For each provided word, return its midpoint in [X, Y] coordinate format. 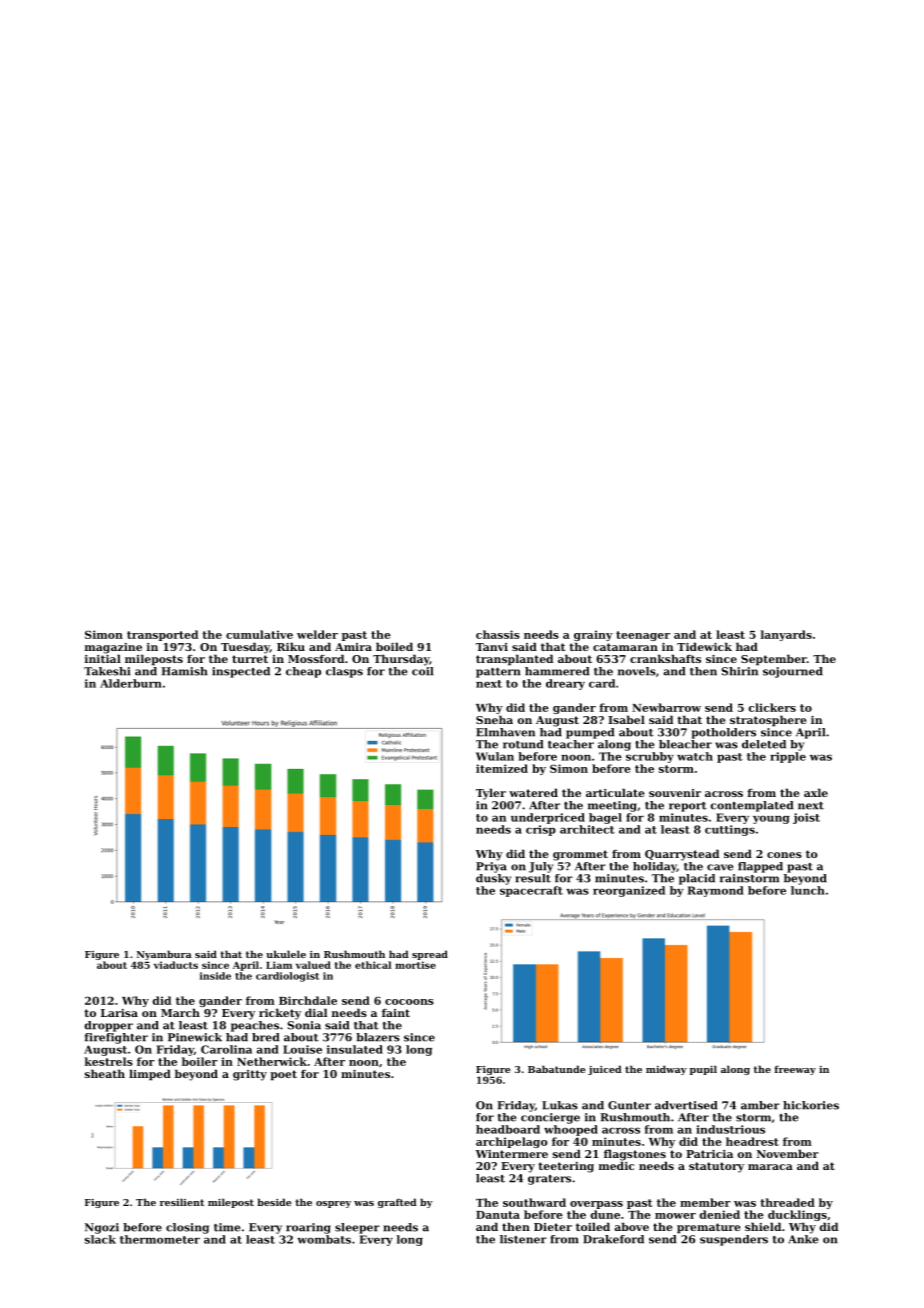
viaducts [176, 965]
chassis [498, 634]
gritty [250, 1075]
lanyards [786, 635]
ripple [788, 757]
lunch [808, 890]
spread [430, 955]
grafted [397, 1203]
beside [274, 1202]
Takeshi [107, 671]
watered [533, 792]
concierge [550, 1118]
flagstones [635, 1155]
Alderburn [131, 683]
